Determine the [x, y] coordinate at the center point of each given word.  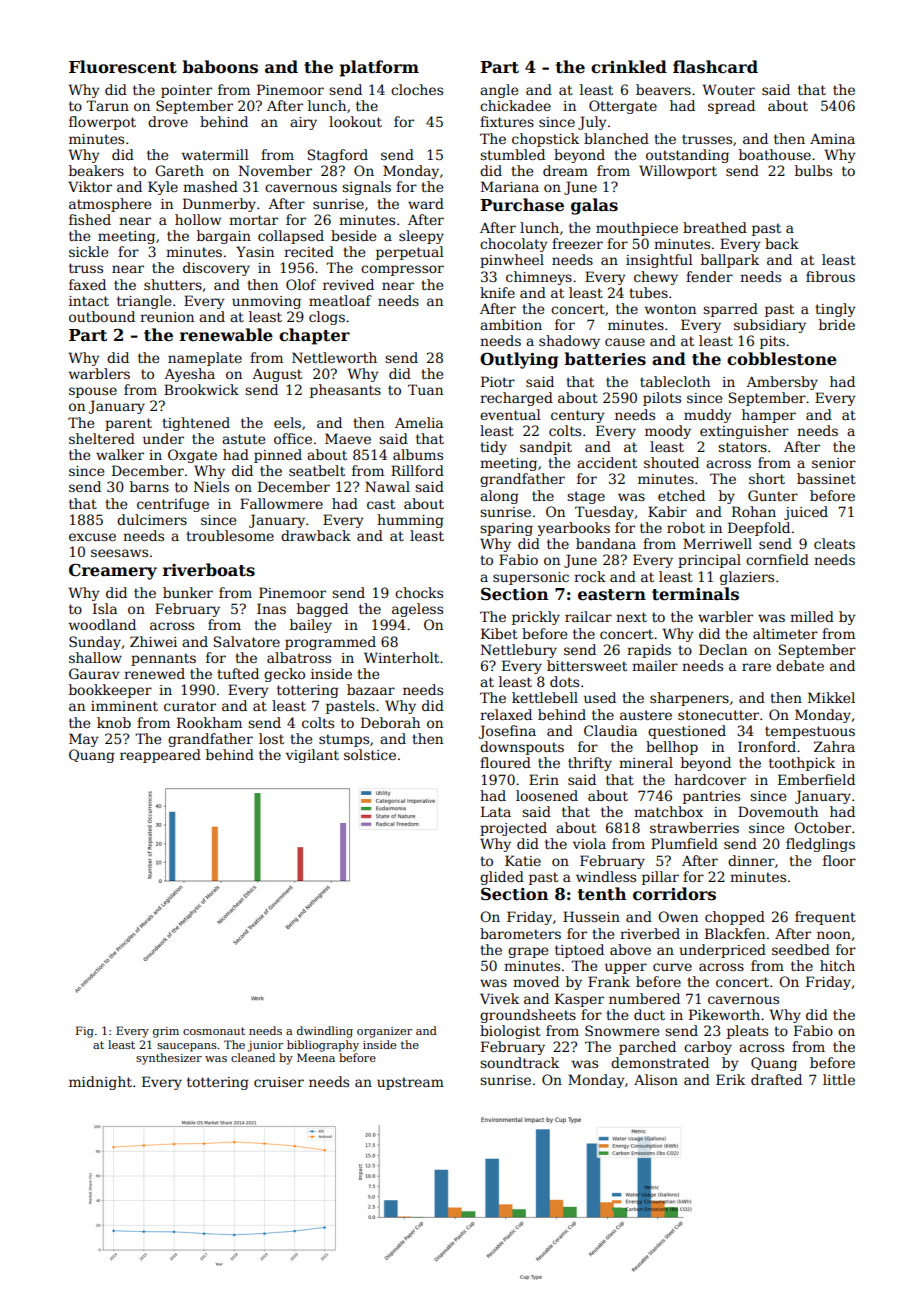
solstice [370, 754]
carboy [708, 1048]
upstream [410, 1083]
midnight [100, 1083]
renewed [154, 673]
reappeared [160, 756]
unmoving [266, 302]
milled [812, 616]
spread [731, 107]
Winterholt [401, 657]
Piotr [498, 381]
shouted [671, 462]
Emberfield [816, 779]
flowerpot [102, 123]
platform [379, 68]
